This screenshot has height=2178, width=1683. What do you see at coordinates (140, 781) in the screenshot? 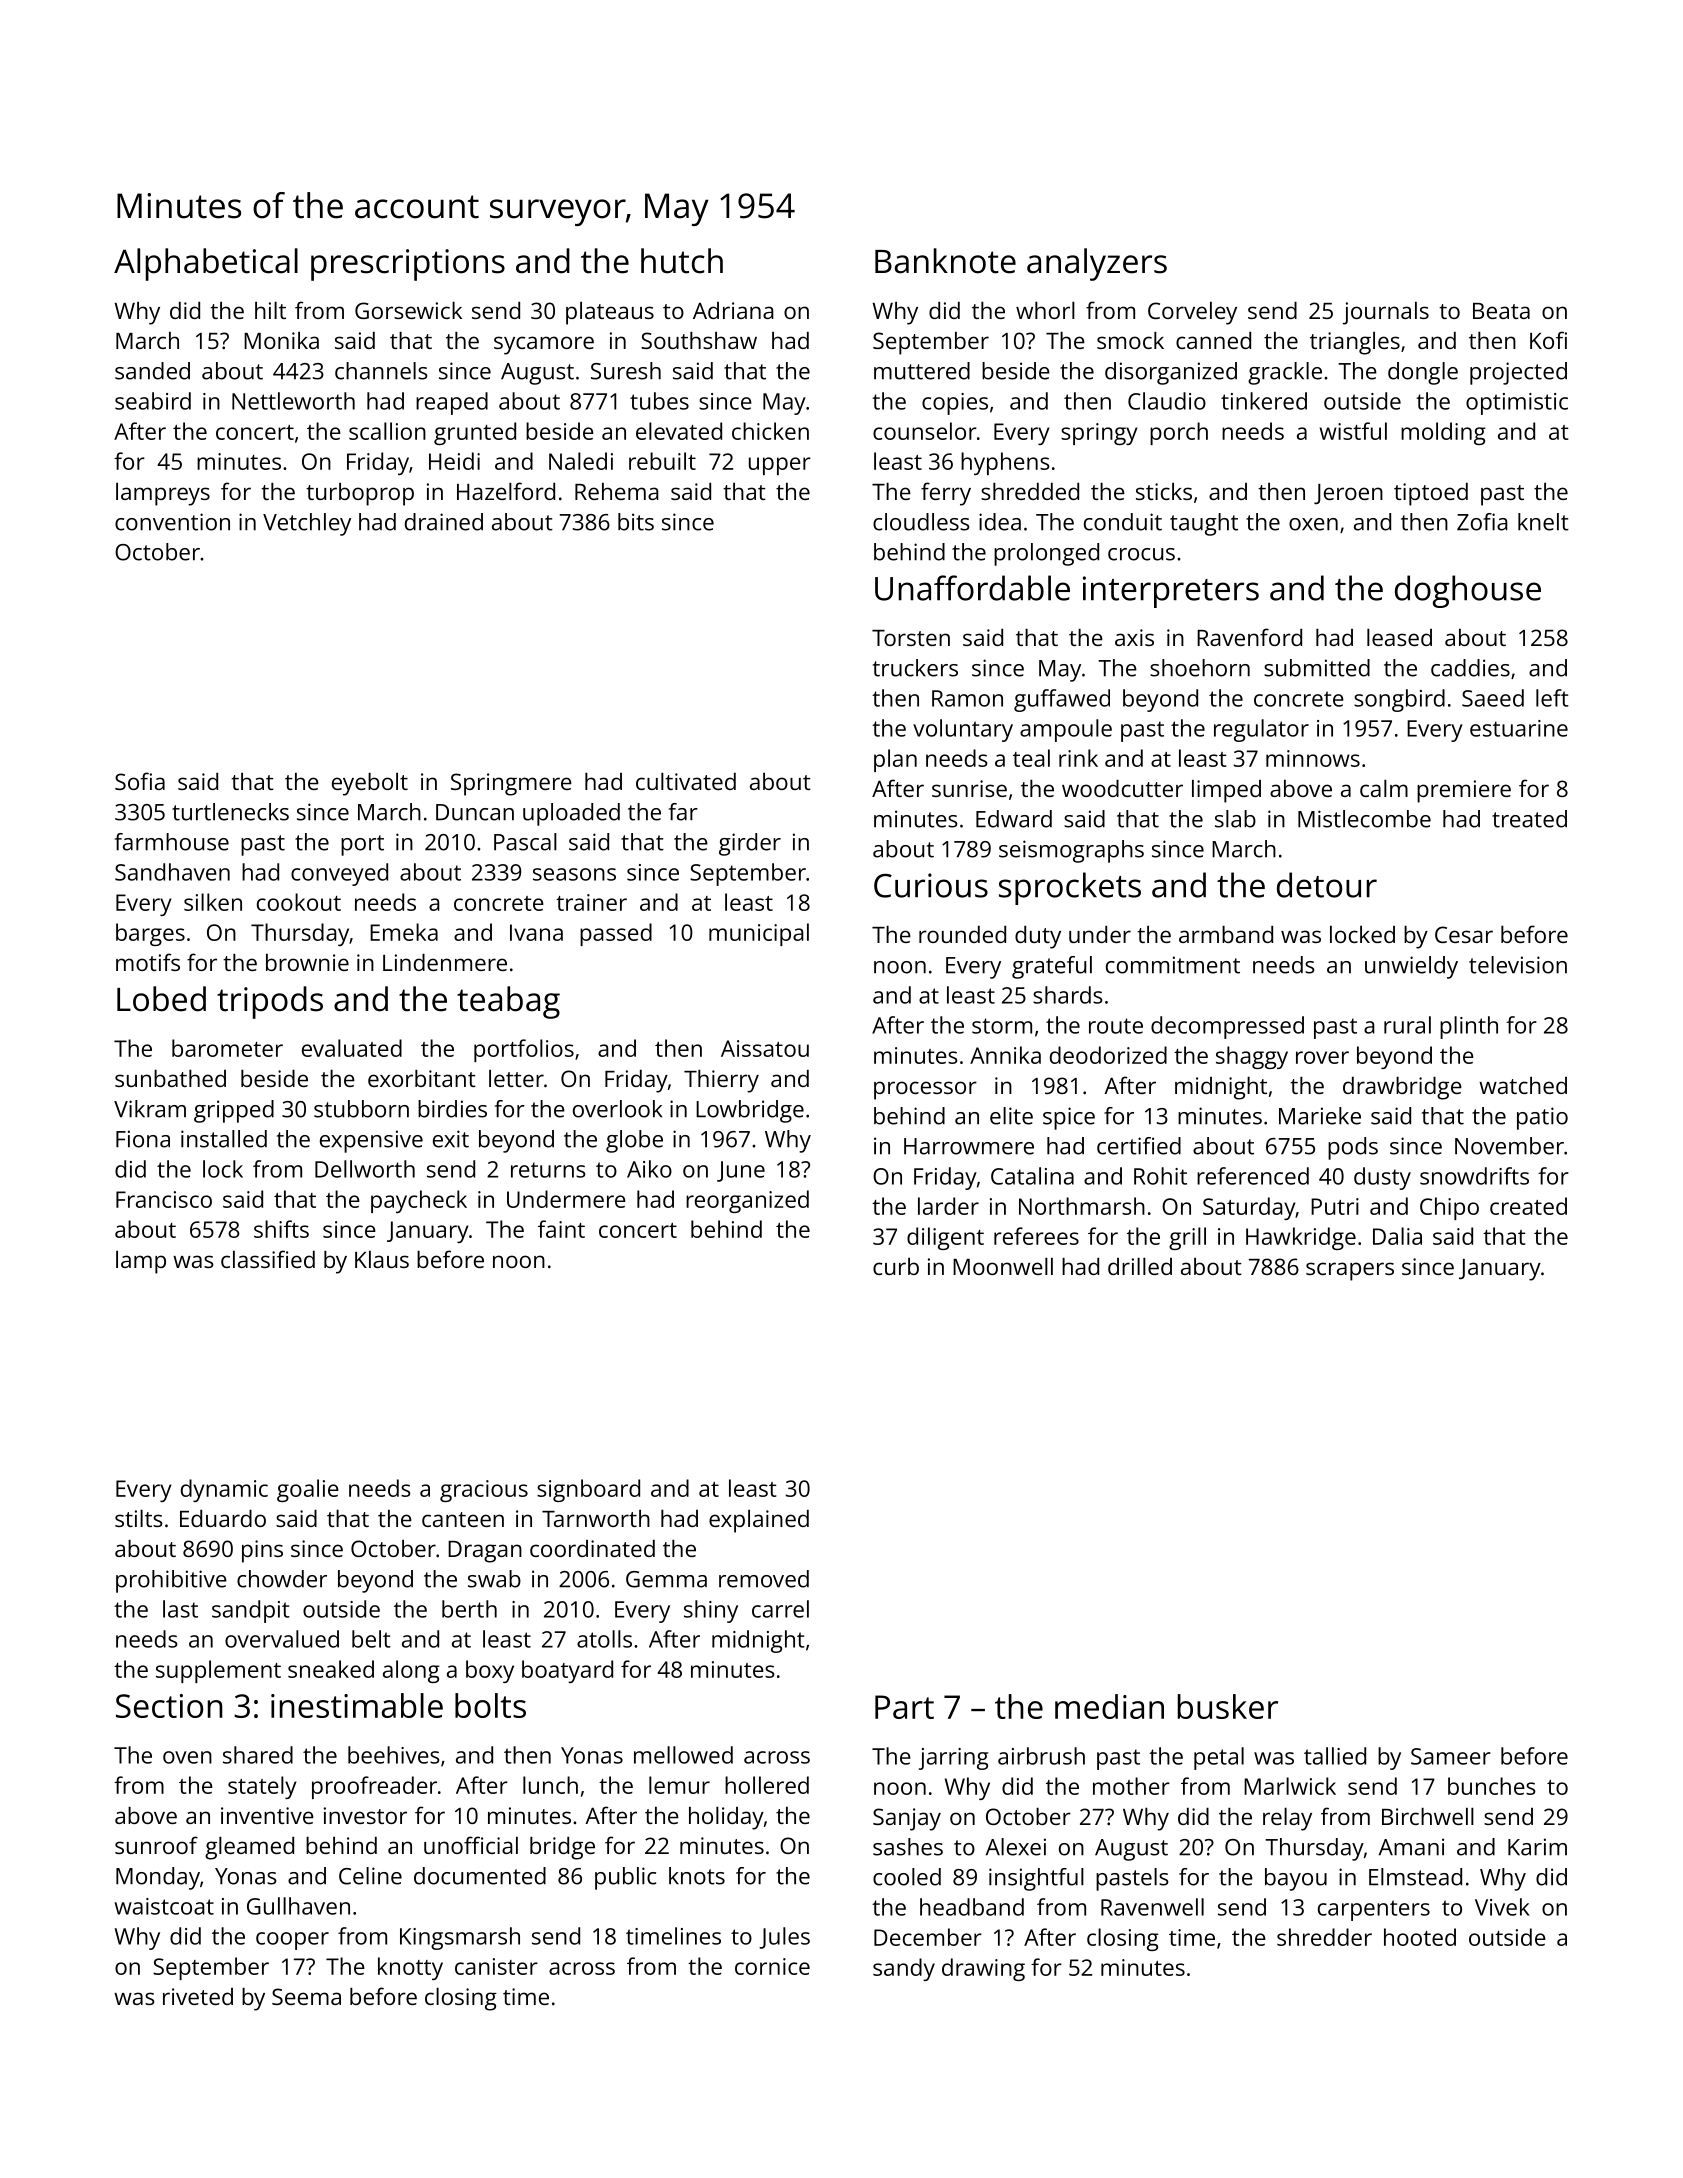
I see `Sofia` at bounding box center [140, 781].
